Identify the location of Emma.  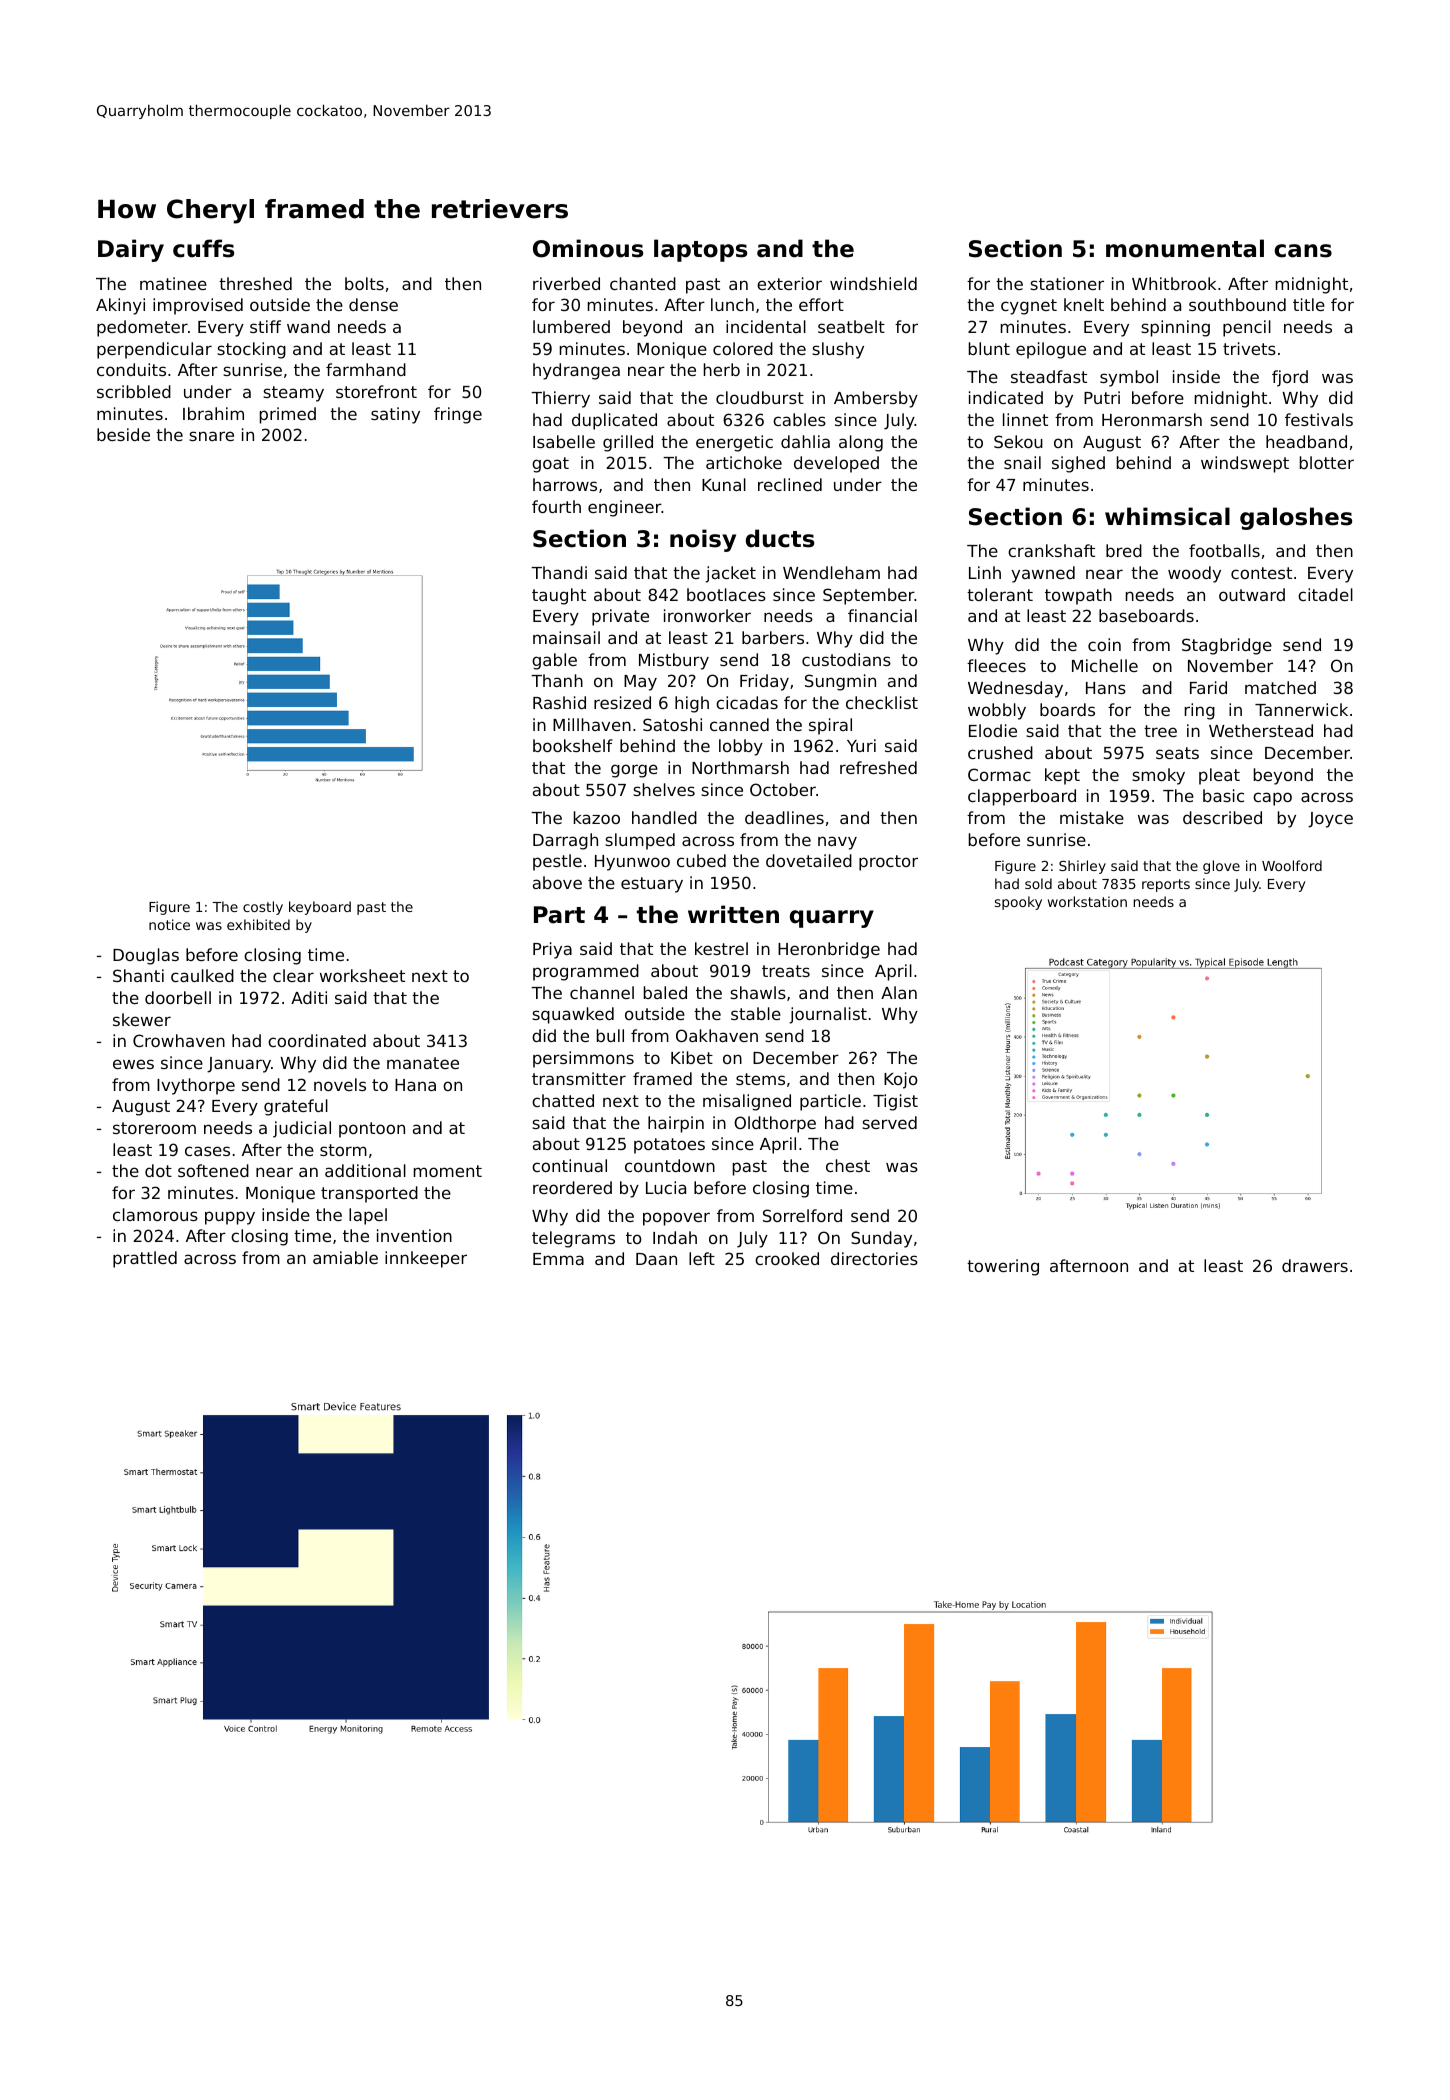
(558, 1259).
